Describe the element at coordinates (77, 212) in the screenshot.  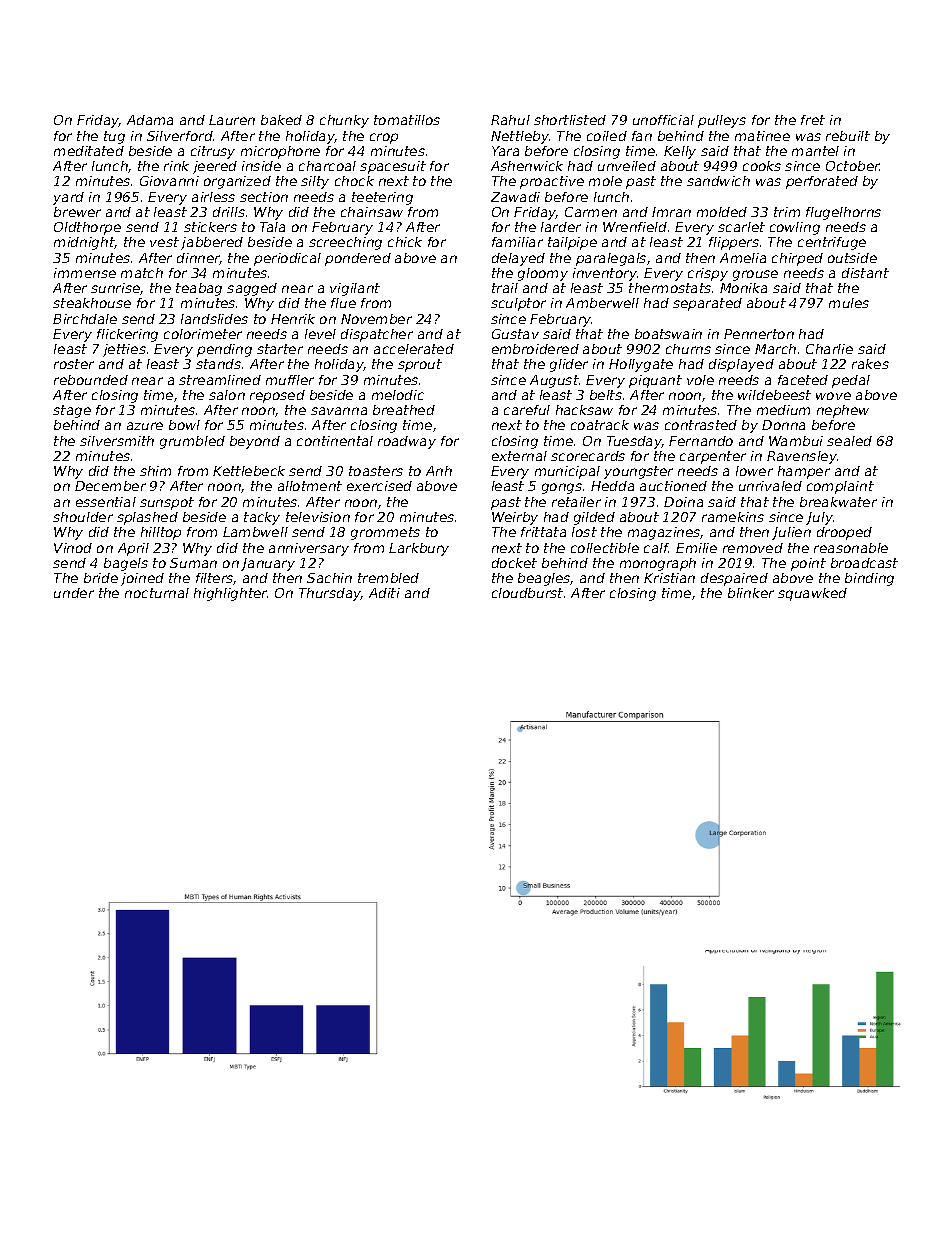
I see `brewer` at that location.
